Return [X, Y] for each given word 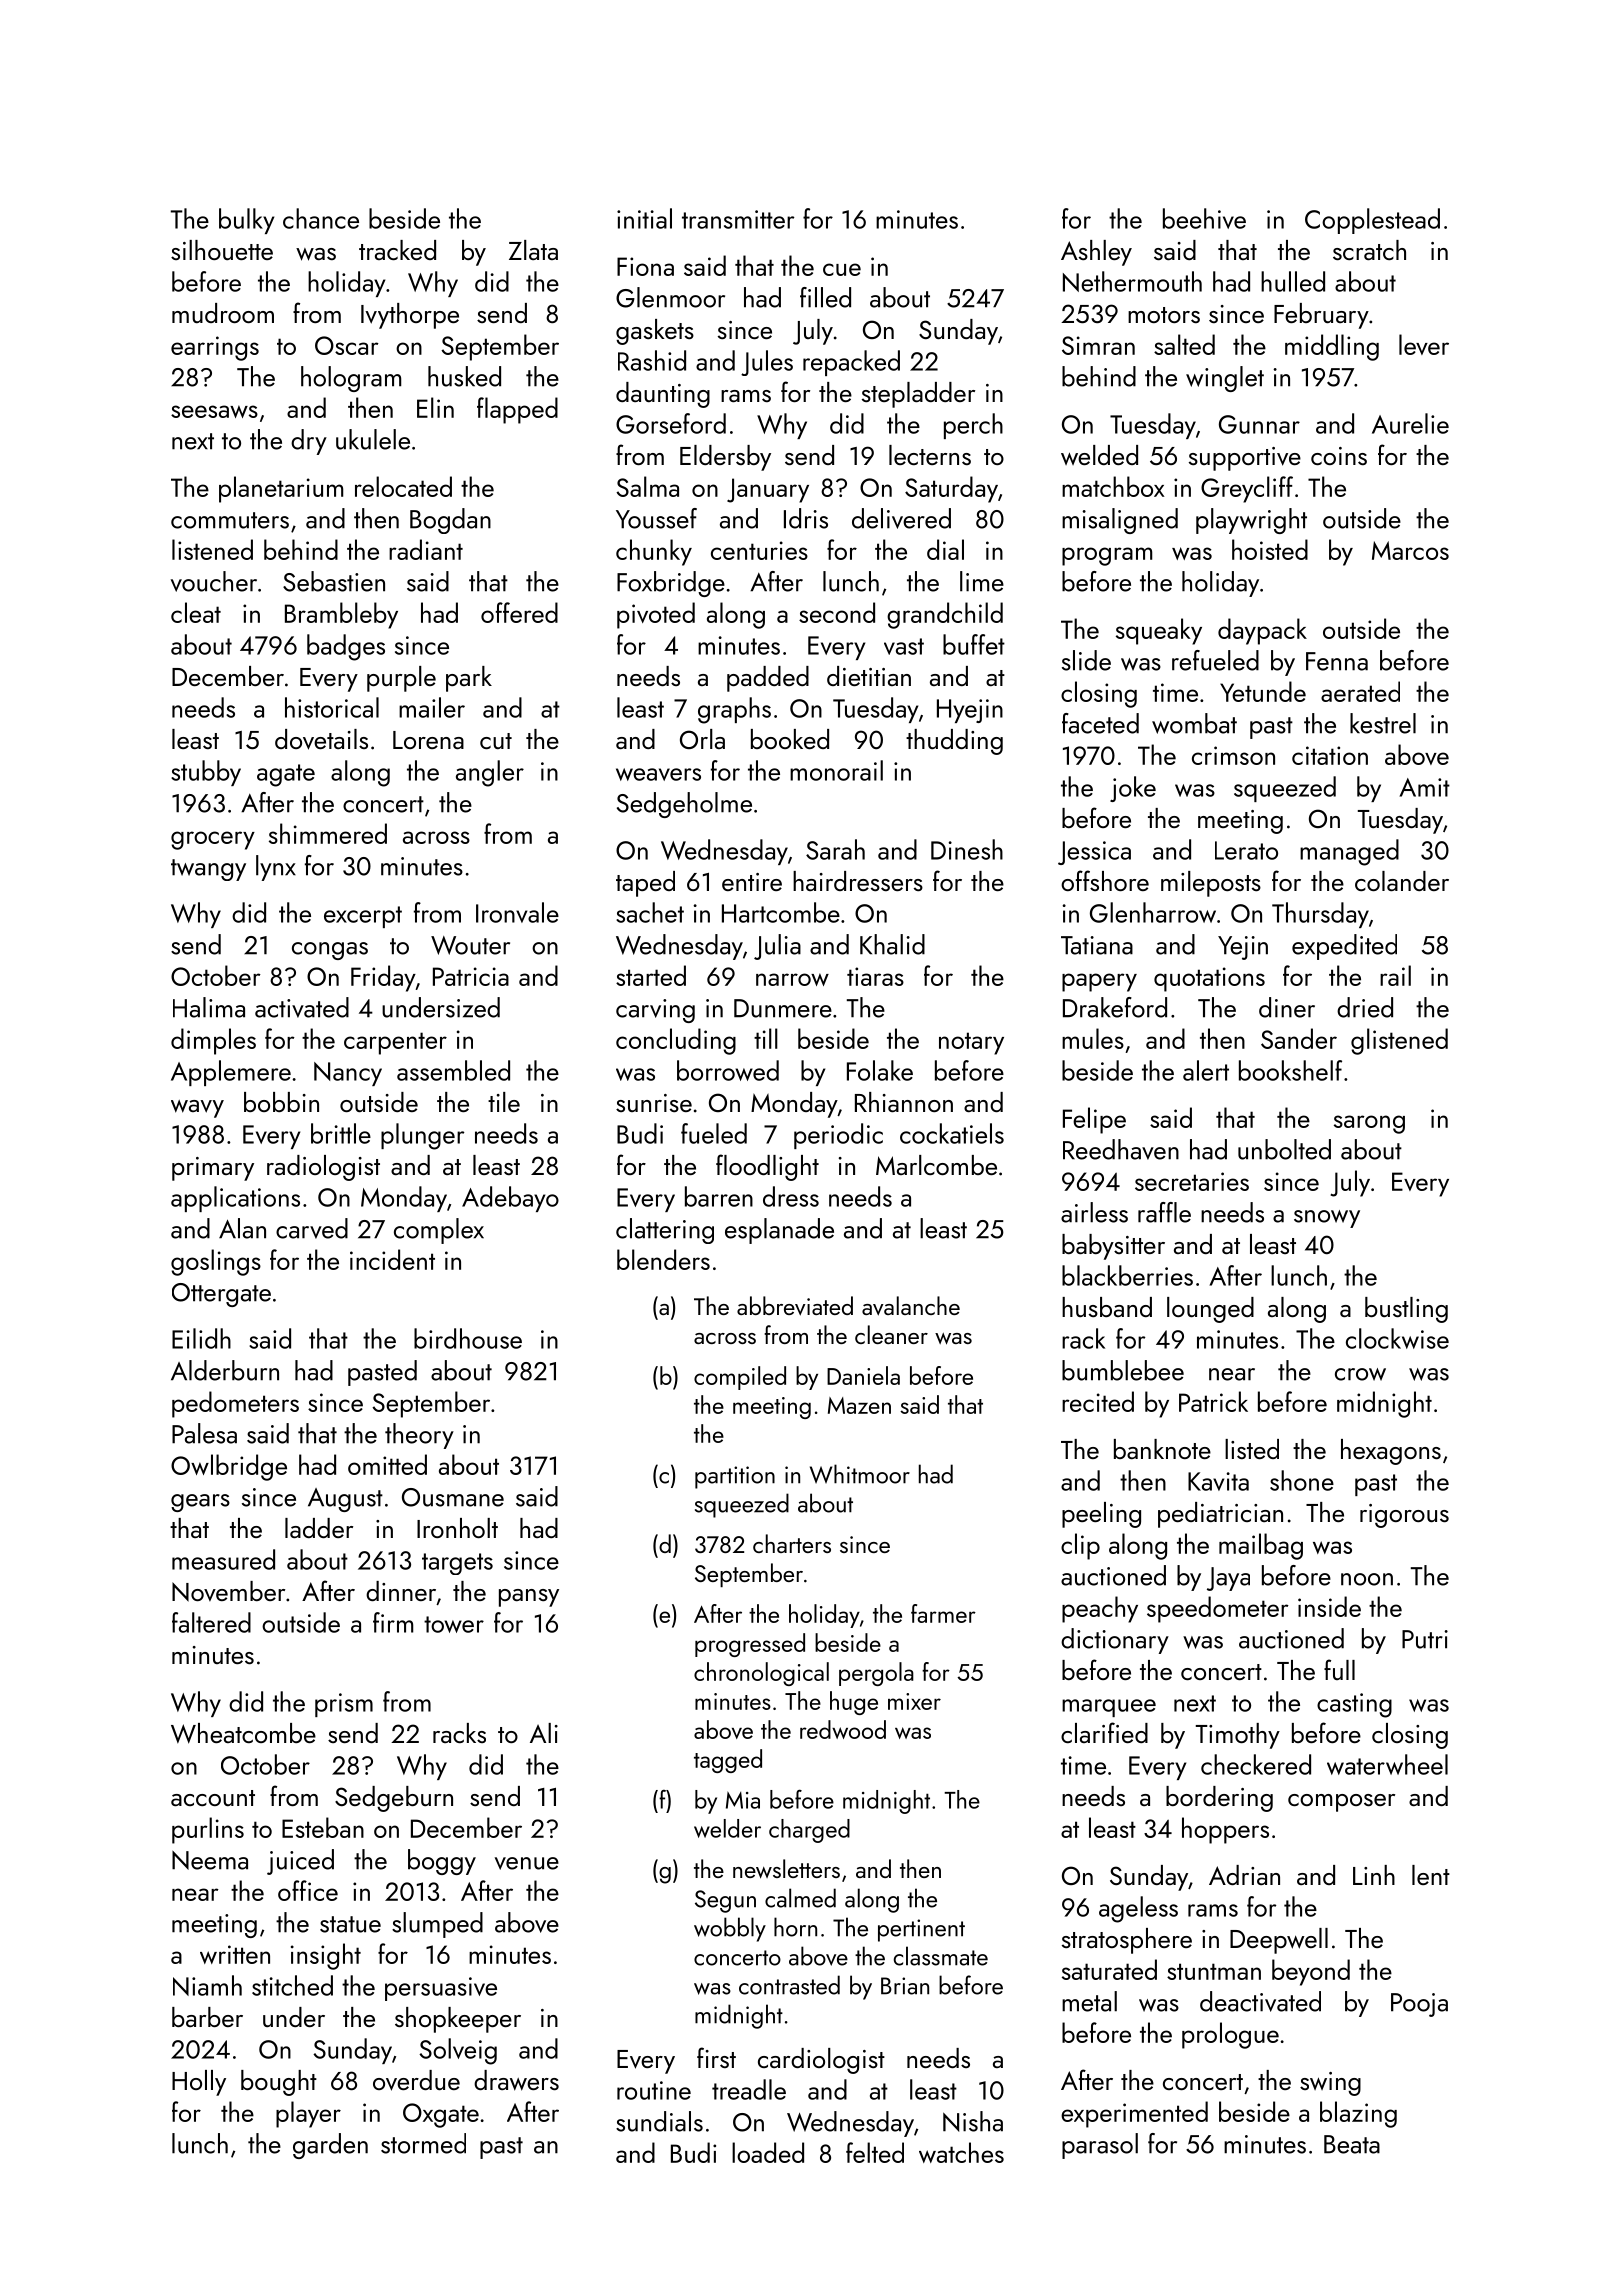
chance [321, 218]
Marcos [1410, 550]
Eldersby [725, 458]
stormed [423, 2143]
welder [727, 1828]
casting [1354, 1705]
